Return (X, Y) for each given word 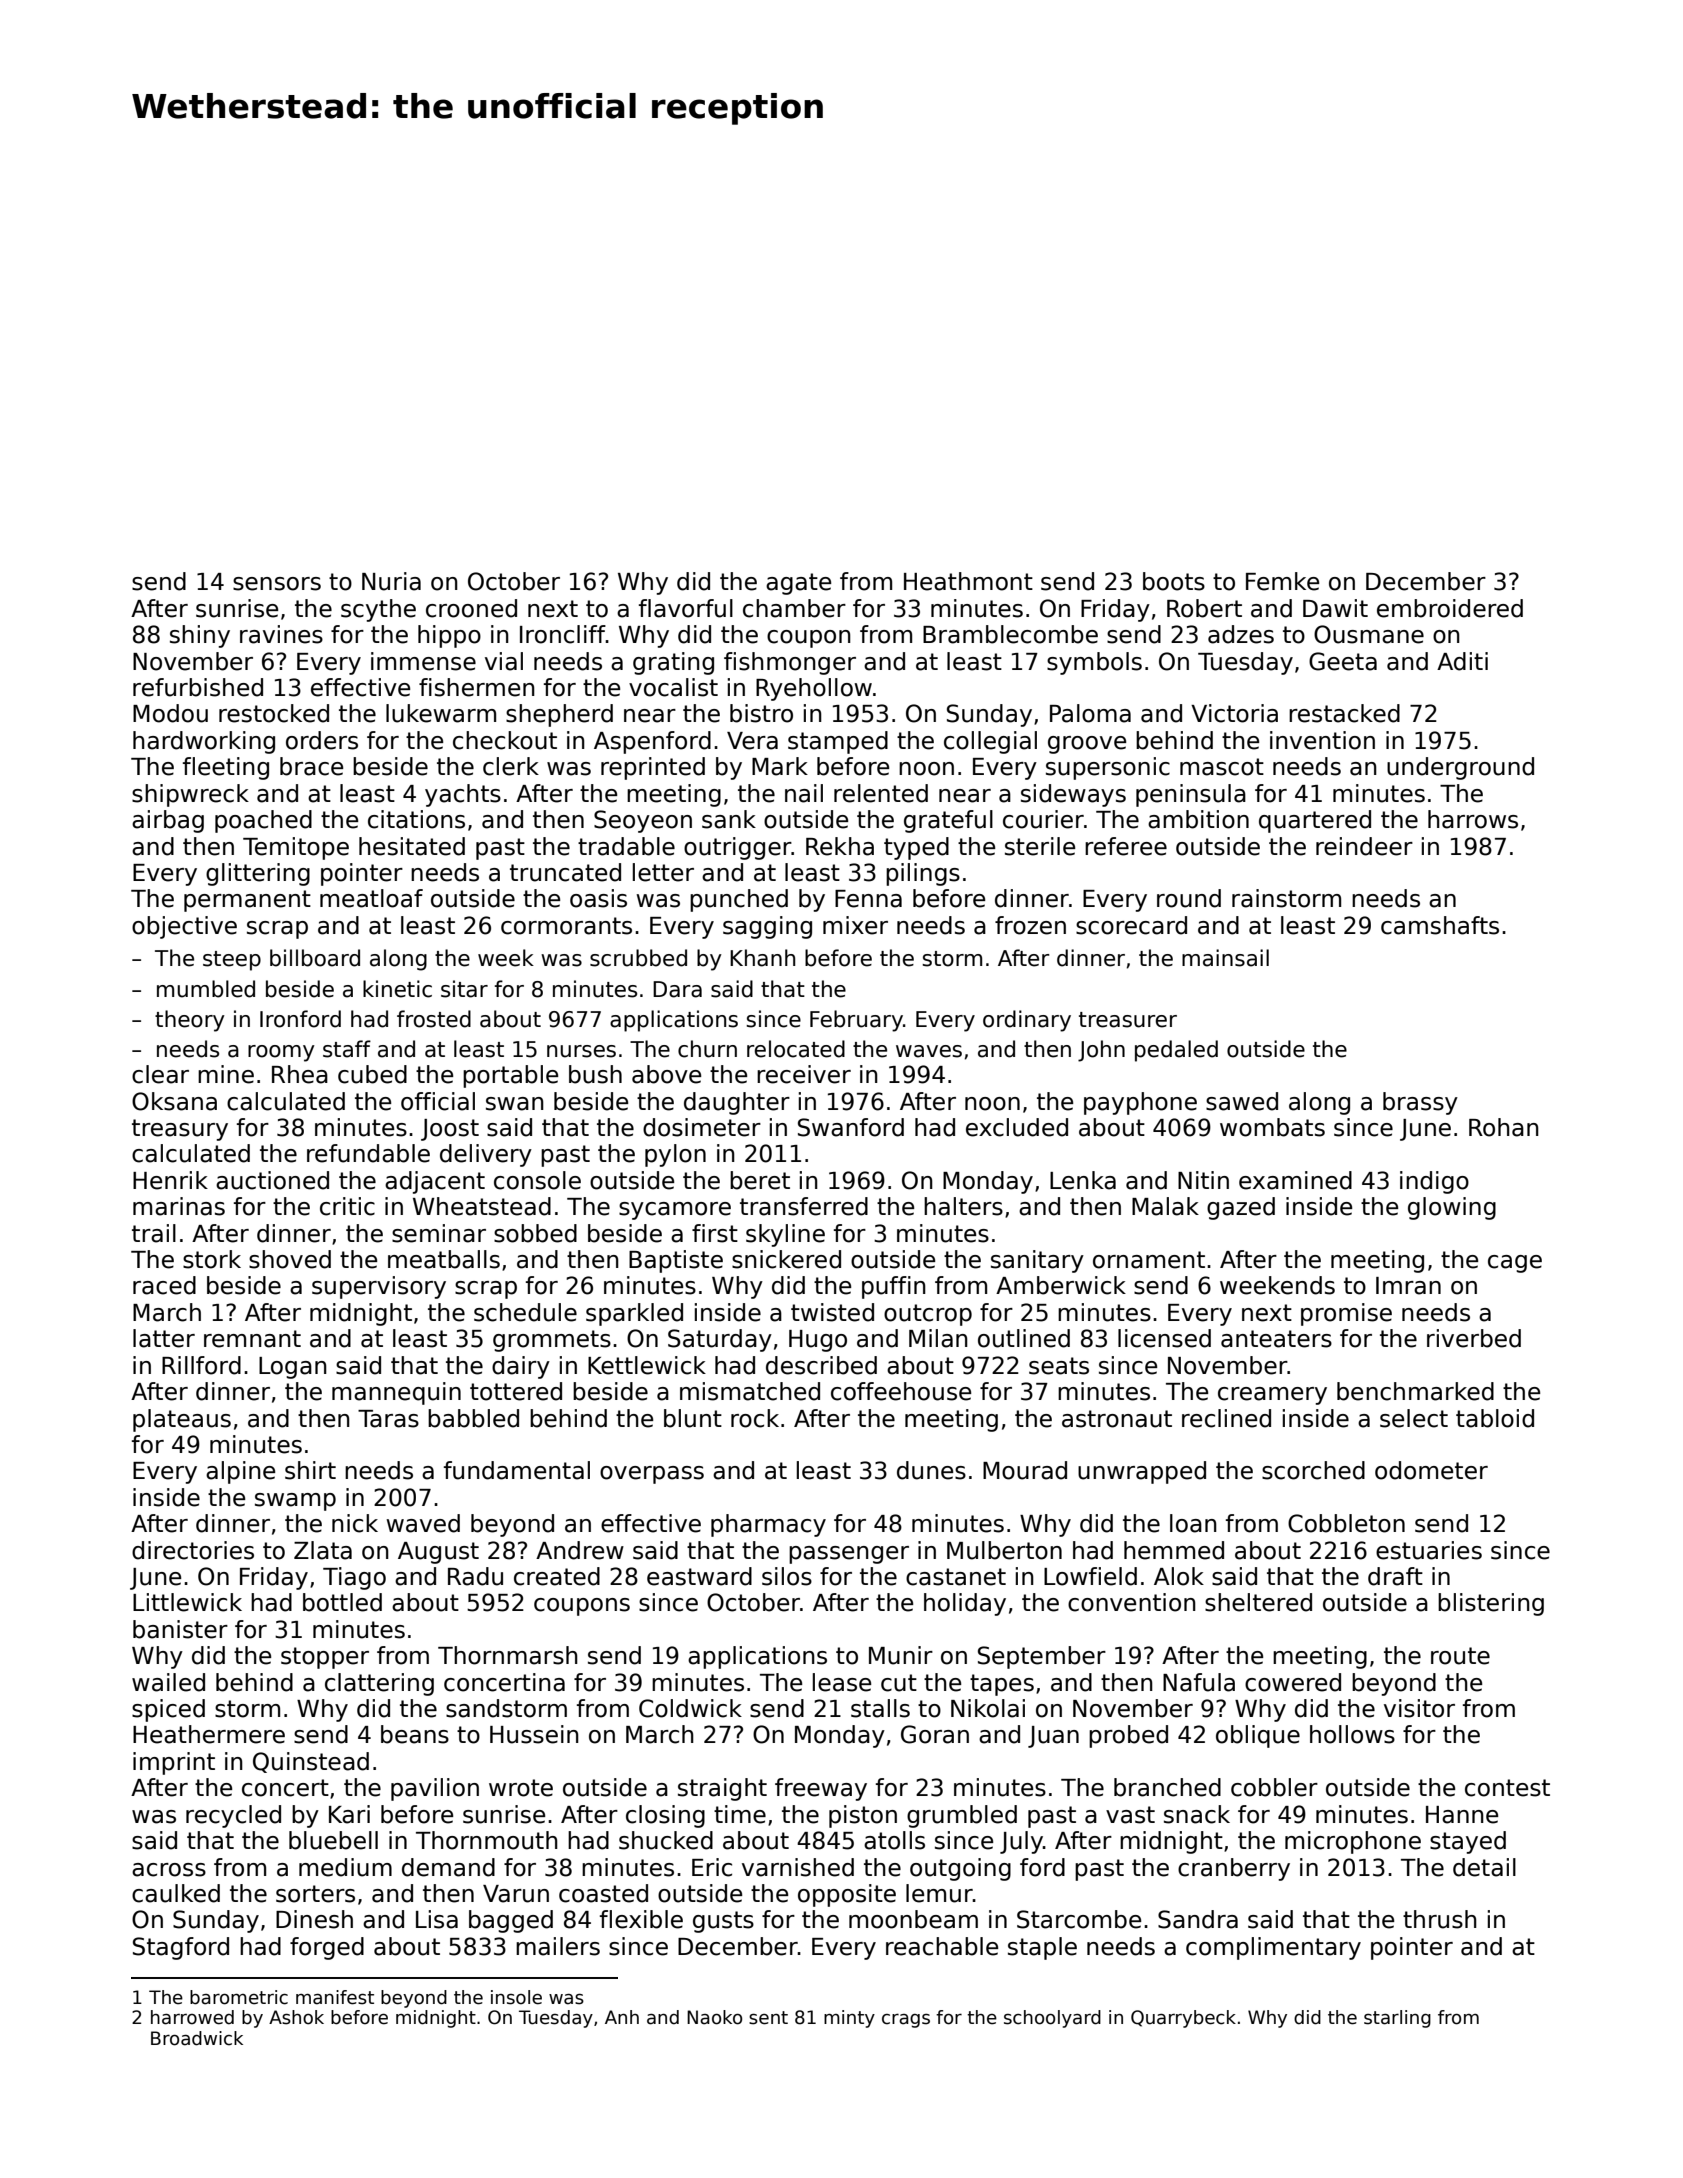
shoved (290, 1259)
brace (311, 766)
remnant (252, 1339)
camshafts (1440, 925)
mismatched (750, 1391)
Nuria (391, 581)
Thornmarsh (508, 1655)
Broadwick (197, 2038)
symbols (1094, 663)
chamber (794, 608)
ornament (1149, 1260)
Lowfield (1090, 1576)
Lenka (1083, 1180)
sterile (1040, 846)
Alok (1179, 1576)
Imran (1408, 1286)
